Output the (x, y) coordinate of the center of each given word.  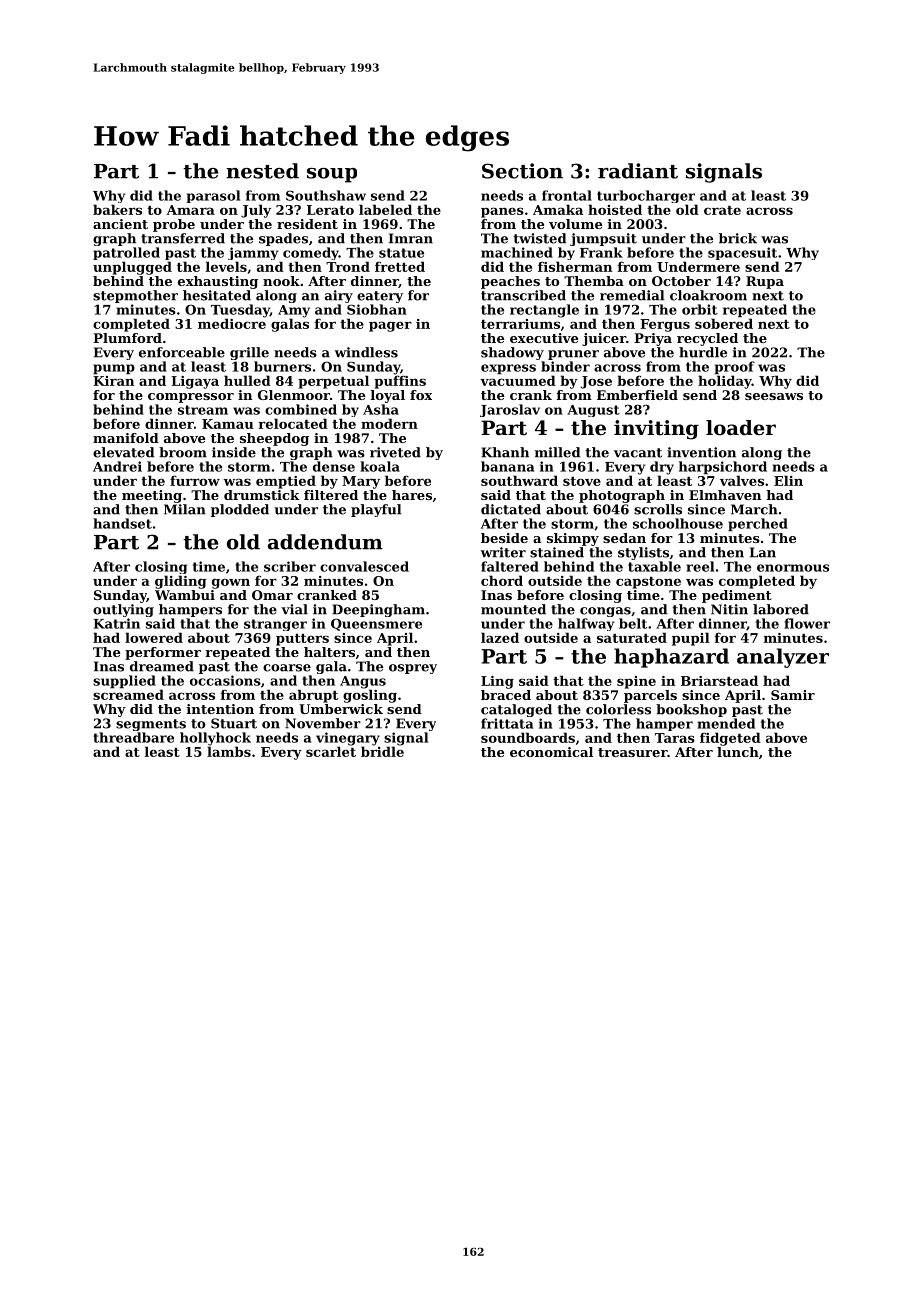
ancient (120, 224)
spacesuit (742, 253)
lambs (229, 751)
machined (517, 252)
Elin (788, 480)
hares (412, 495)
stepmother (135, 296)
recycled (707, 339)
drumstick (262, 495)
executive (544, 338)
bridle (382, 751)
